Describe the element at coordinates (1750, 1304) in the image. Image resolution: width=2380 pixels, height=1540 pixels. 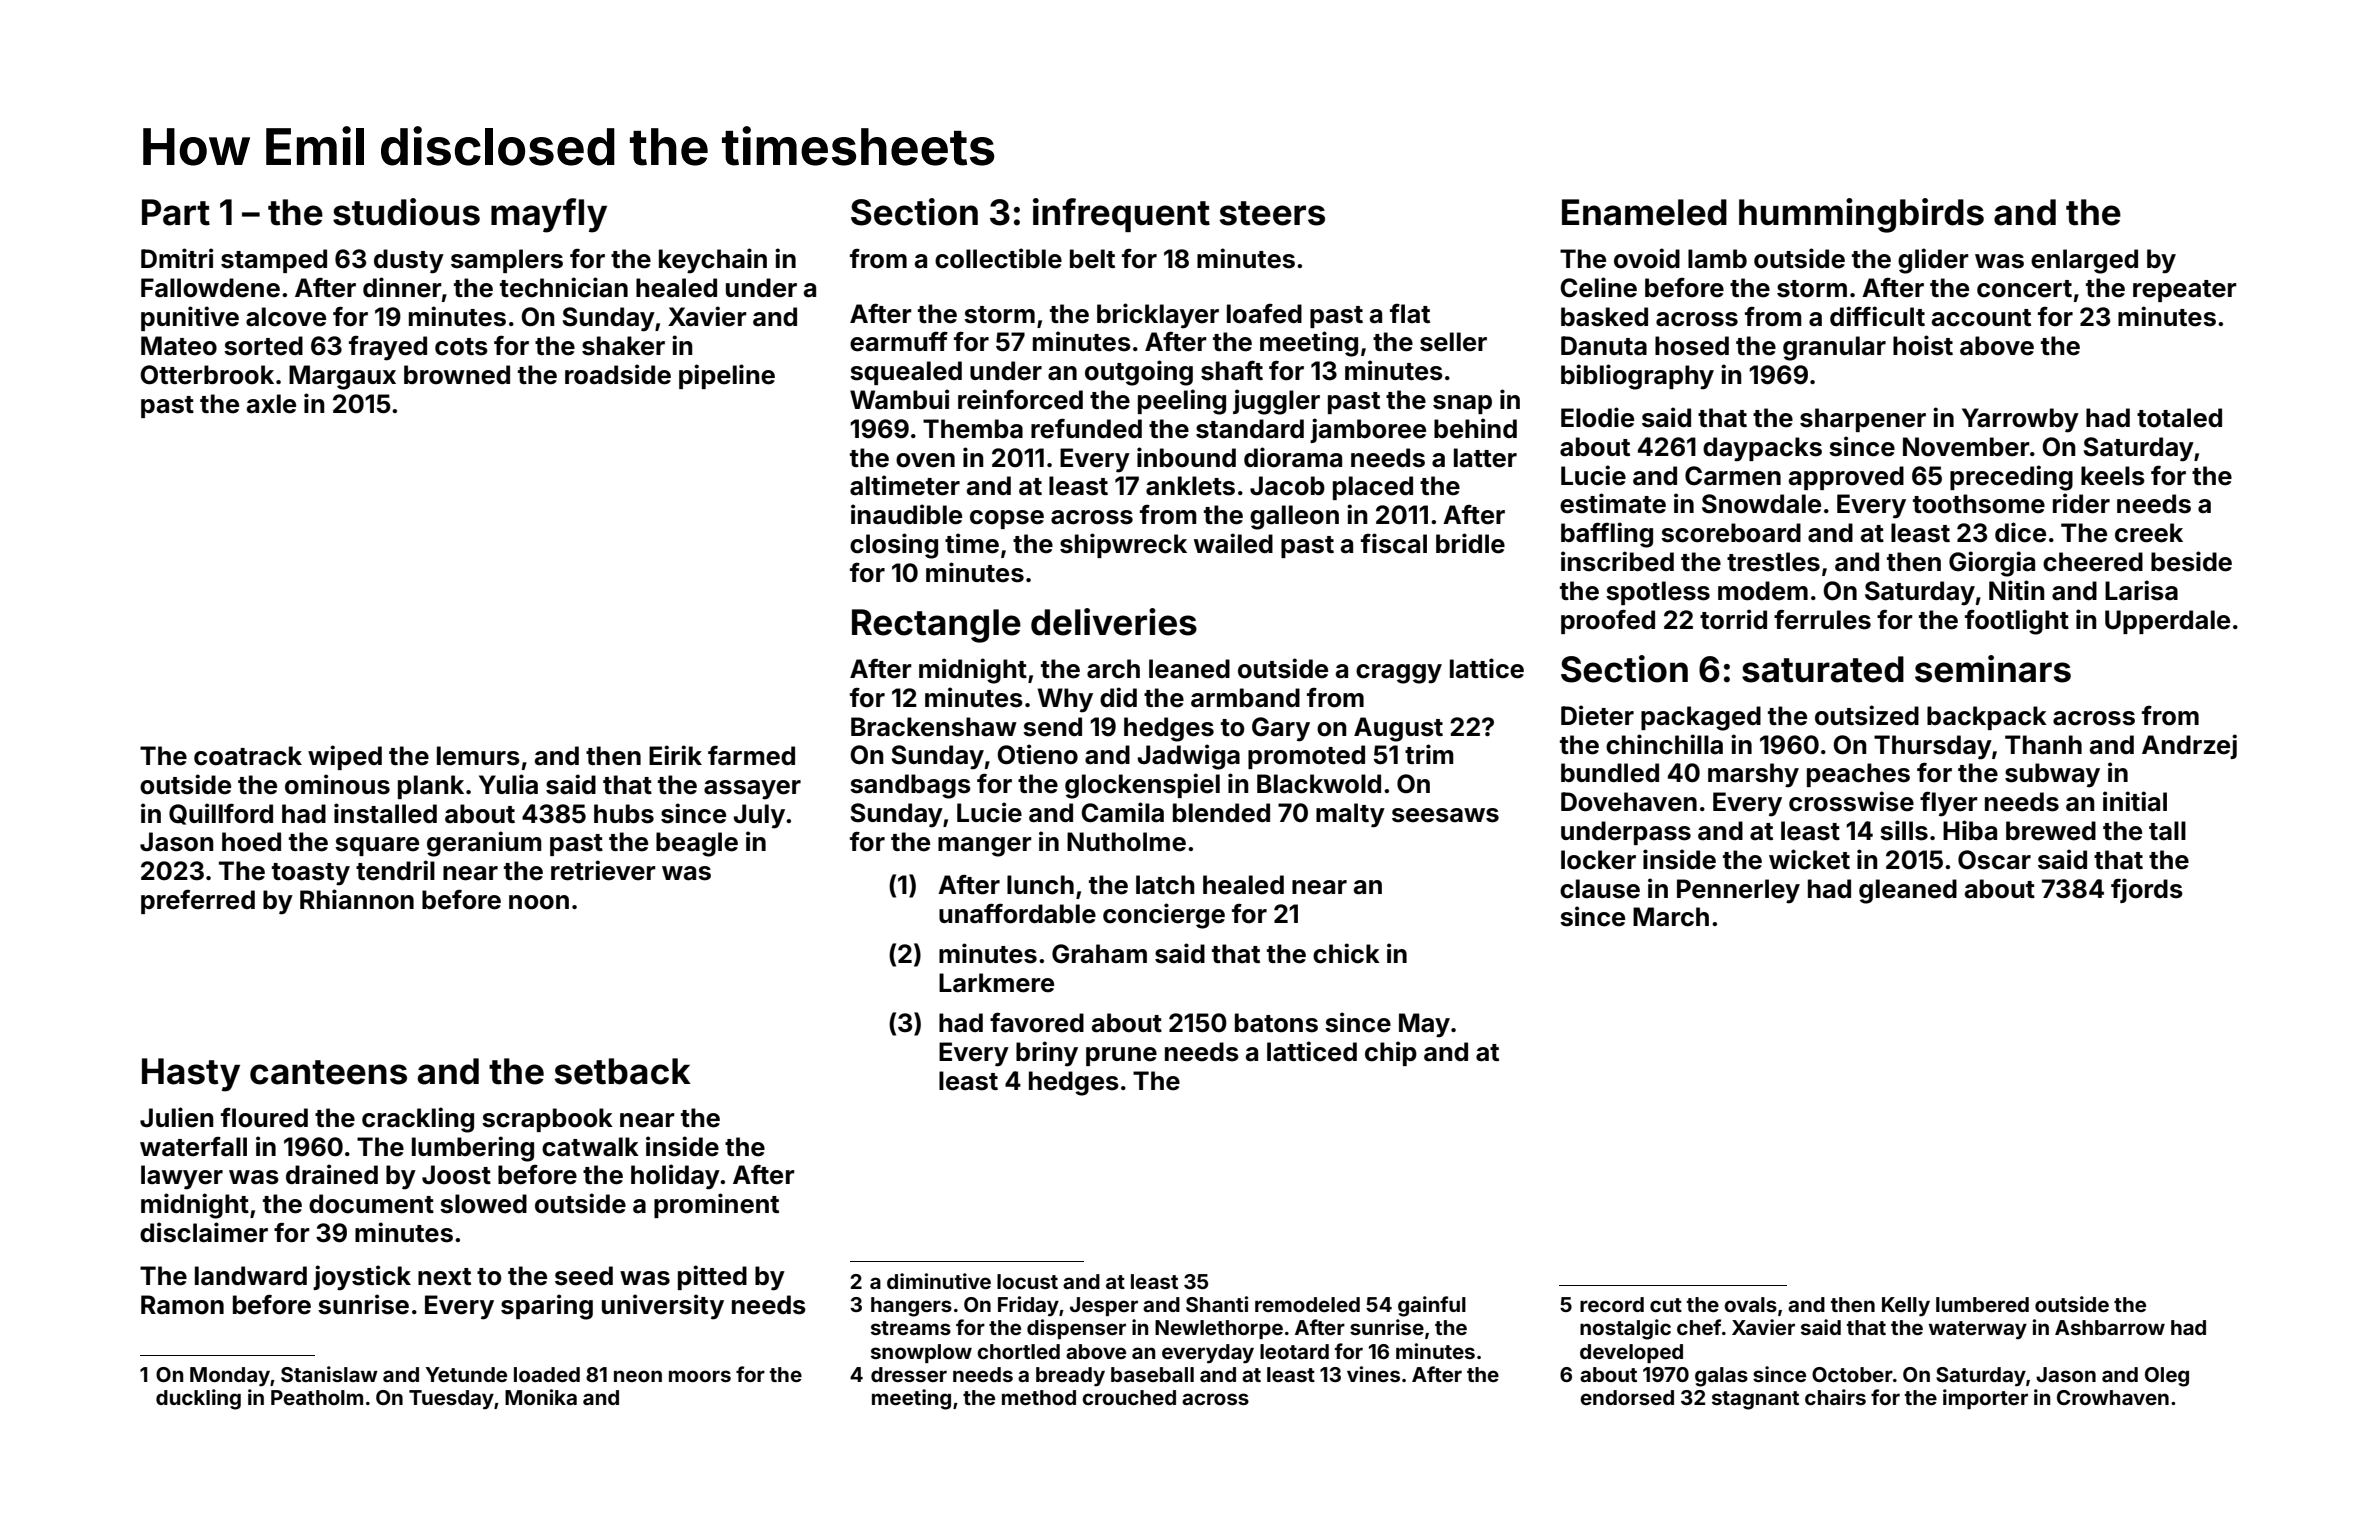
I see `ovals` at that location.
